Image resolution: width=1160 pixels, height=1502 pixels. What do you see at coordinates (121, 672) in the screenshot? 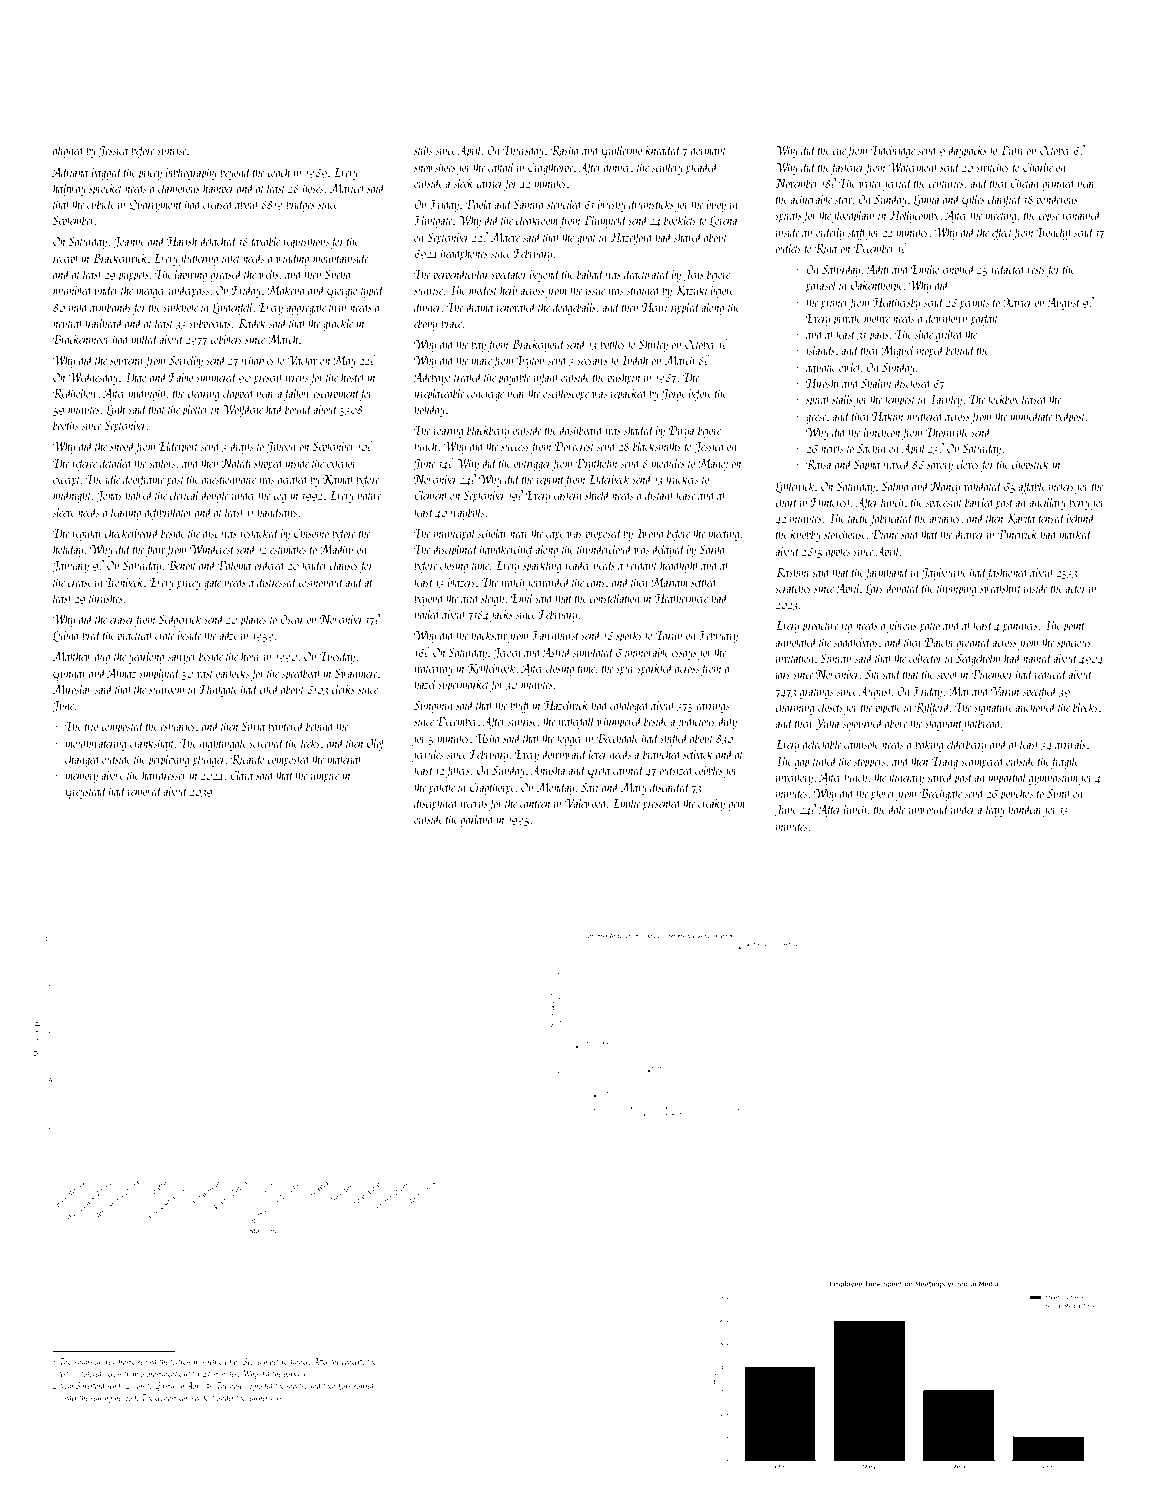
I see `Almaz` at bounding box center [121, 672].
